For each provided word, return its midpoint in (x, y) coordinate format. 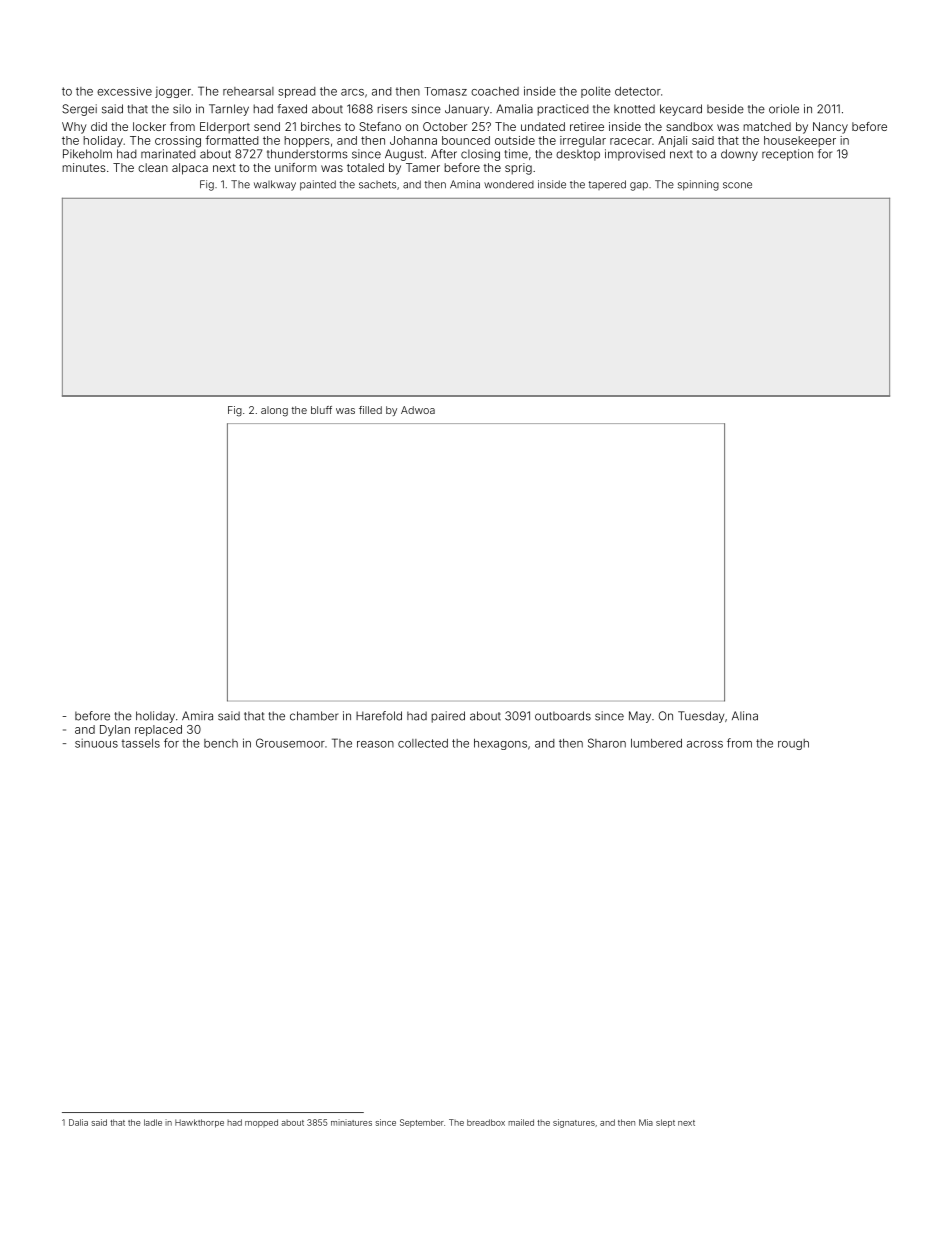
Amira (197, 716)
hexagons (500, 744)
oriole (784, 109)
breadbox (486, 1122)
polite (596, 92)
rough (793, 744)
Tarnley (229, 110)
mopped (261, 1123)
